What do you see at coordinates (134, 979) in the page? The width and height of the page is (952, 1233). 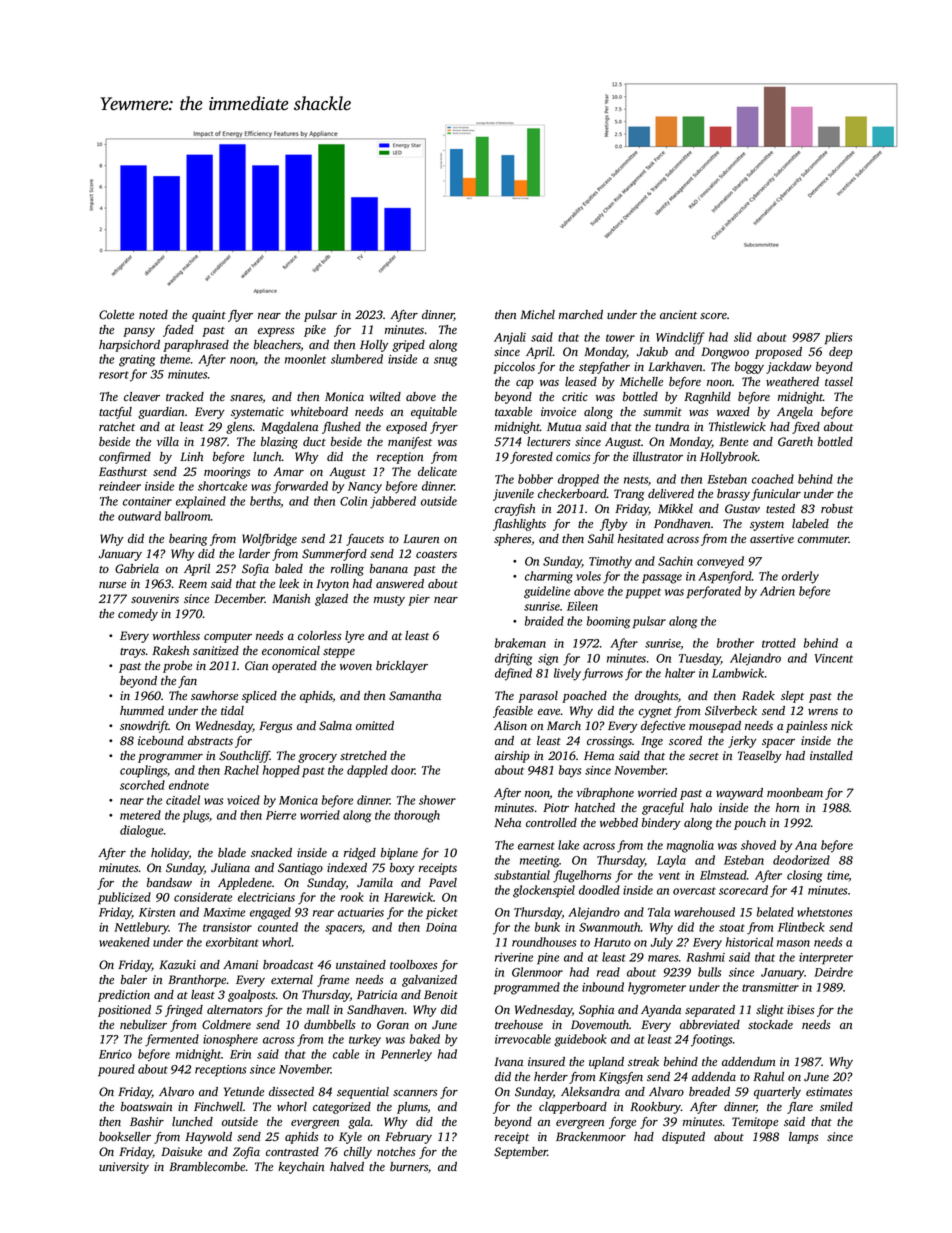 I see `baler` at bounding box center [134, 979].
